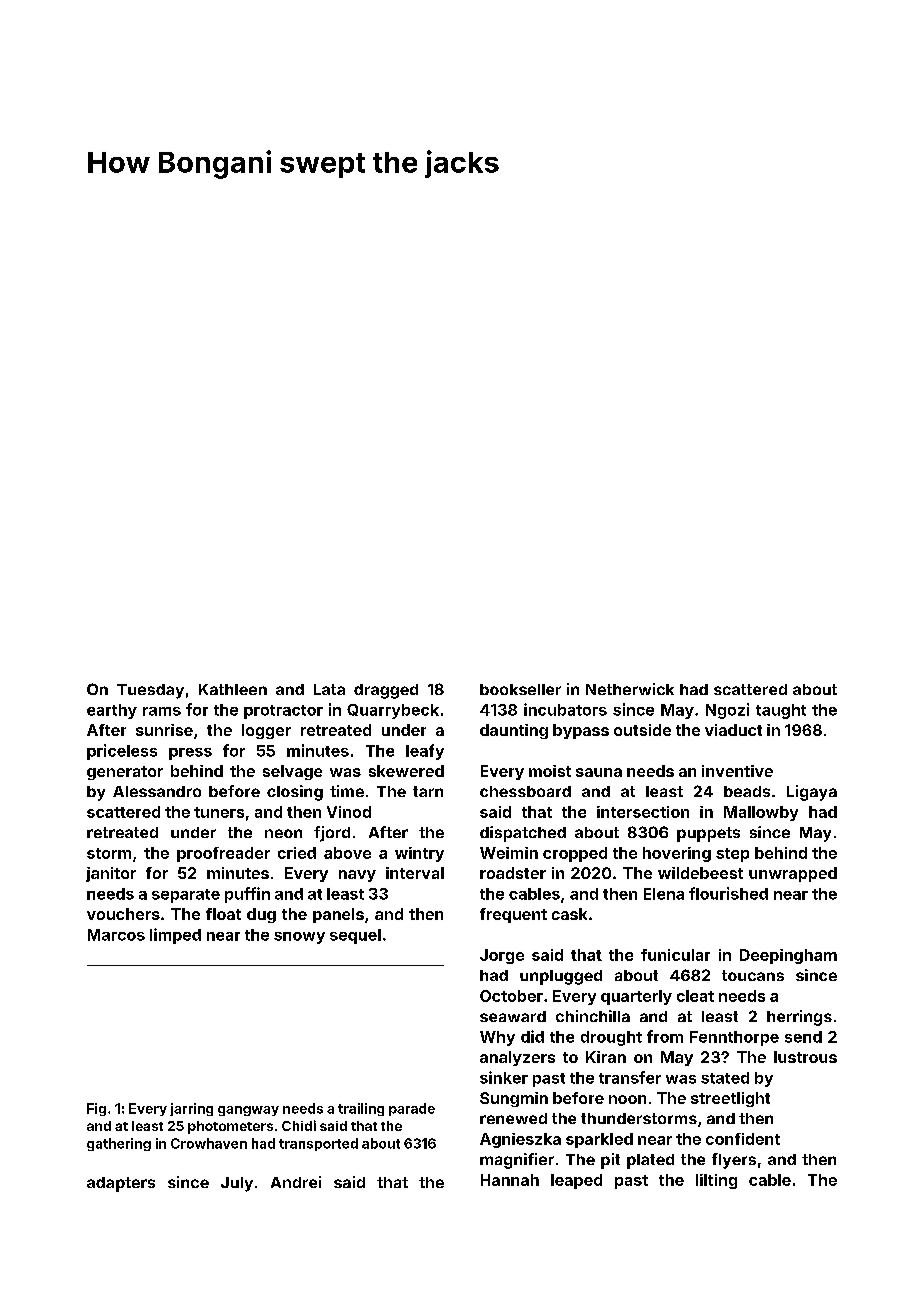 This image has height=1311, width=924. I want to click on limped, so click(175, 936).
